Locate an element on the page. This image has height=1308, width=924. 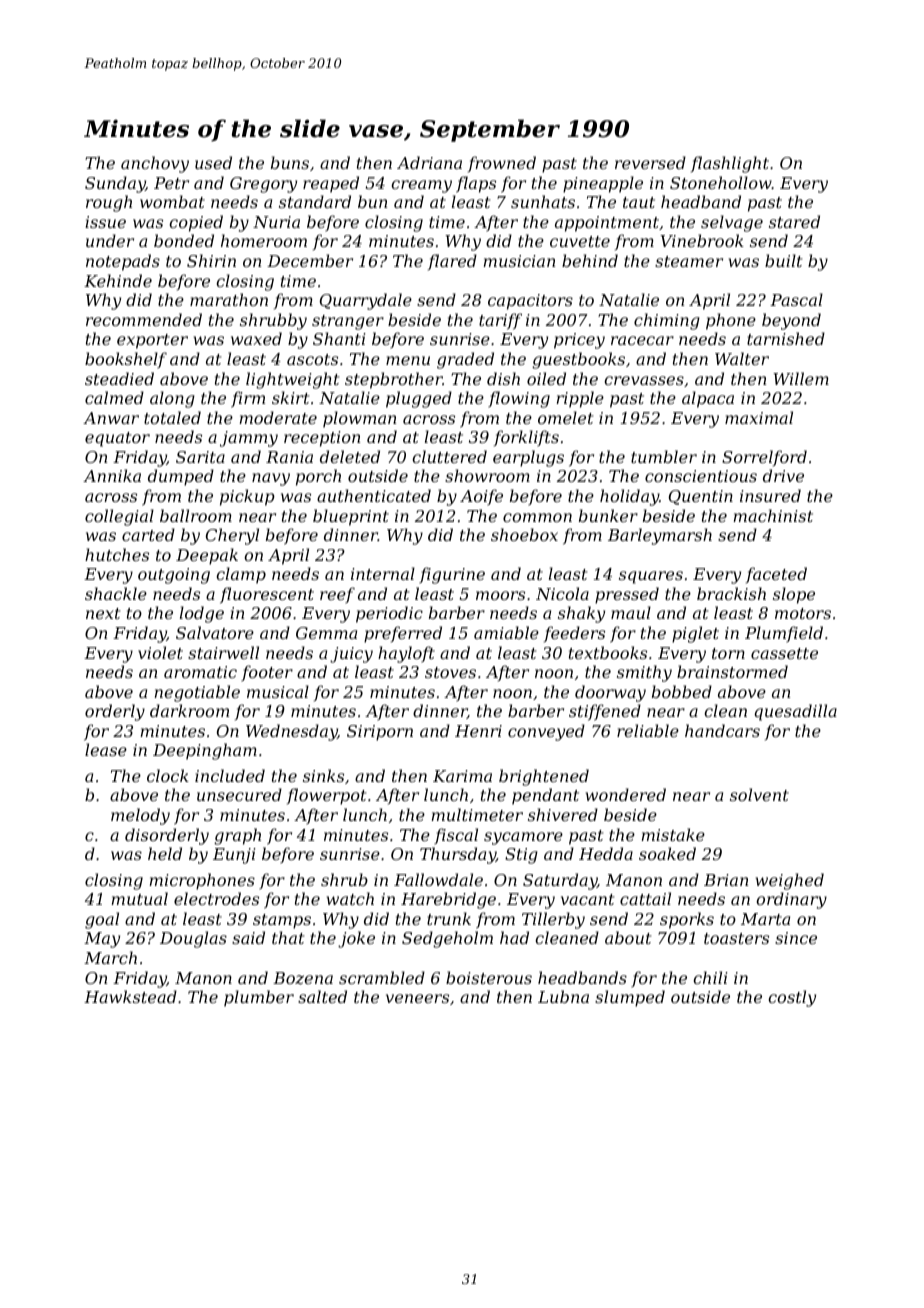
lodge is located at coordinates (202, 614).
